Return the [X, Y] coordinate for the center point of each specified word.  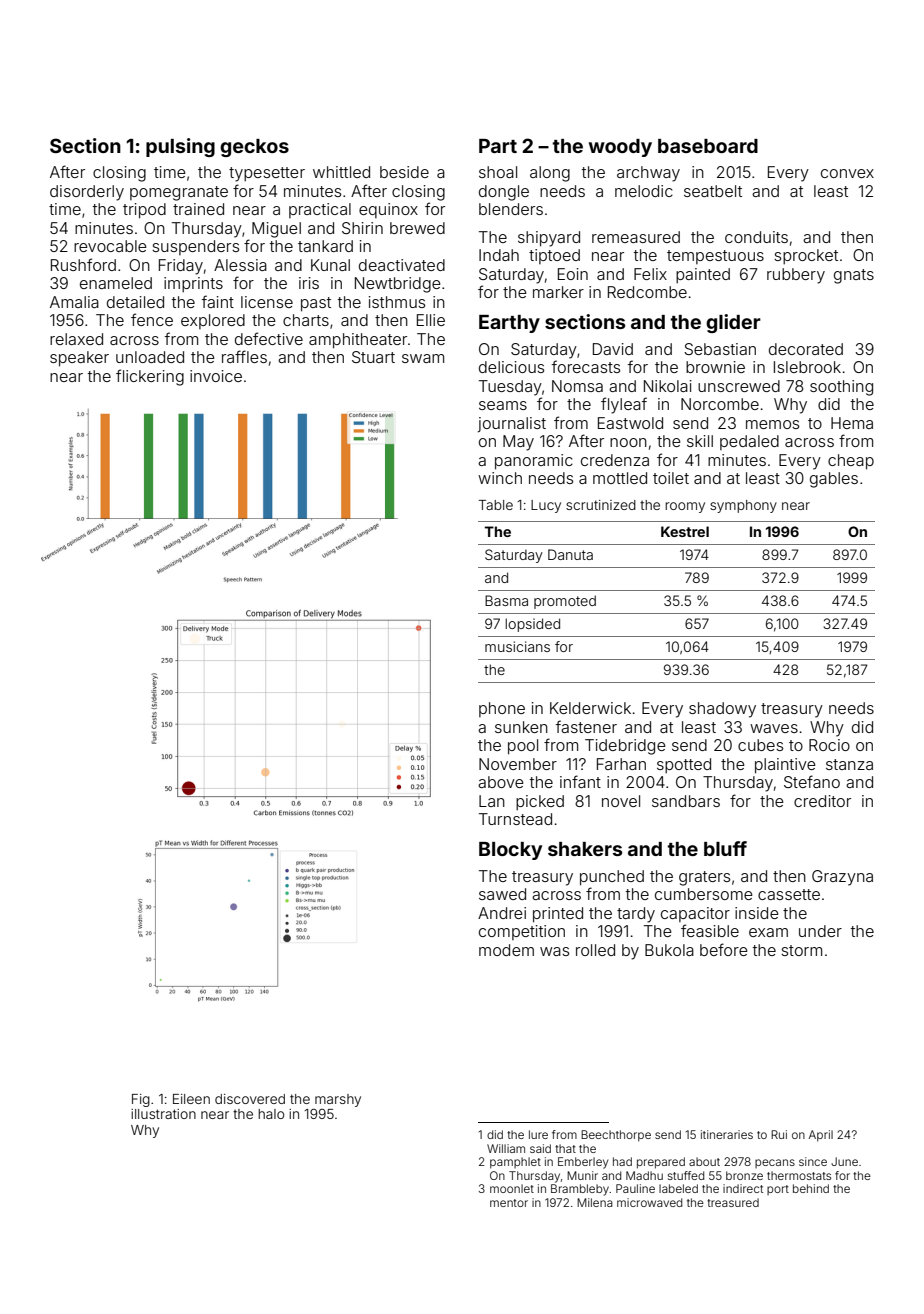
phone [502, 709]
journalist [512, 425]
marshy [338, 1100]
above [501, 782]
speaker [79, 359]
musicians [517, 646]
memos [772, 424]
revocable [110, 246]
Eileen [191, 1099]
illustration [163, 1114]
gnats [854, 276]
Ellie [431, 320]
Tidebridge [625, 747]
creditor [822, 801]
